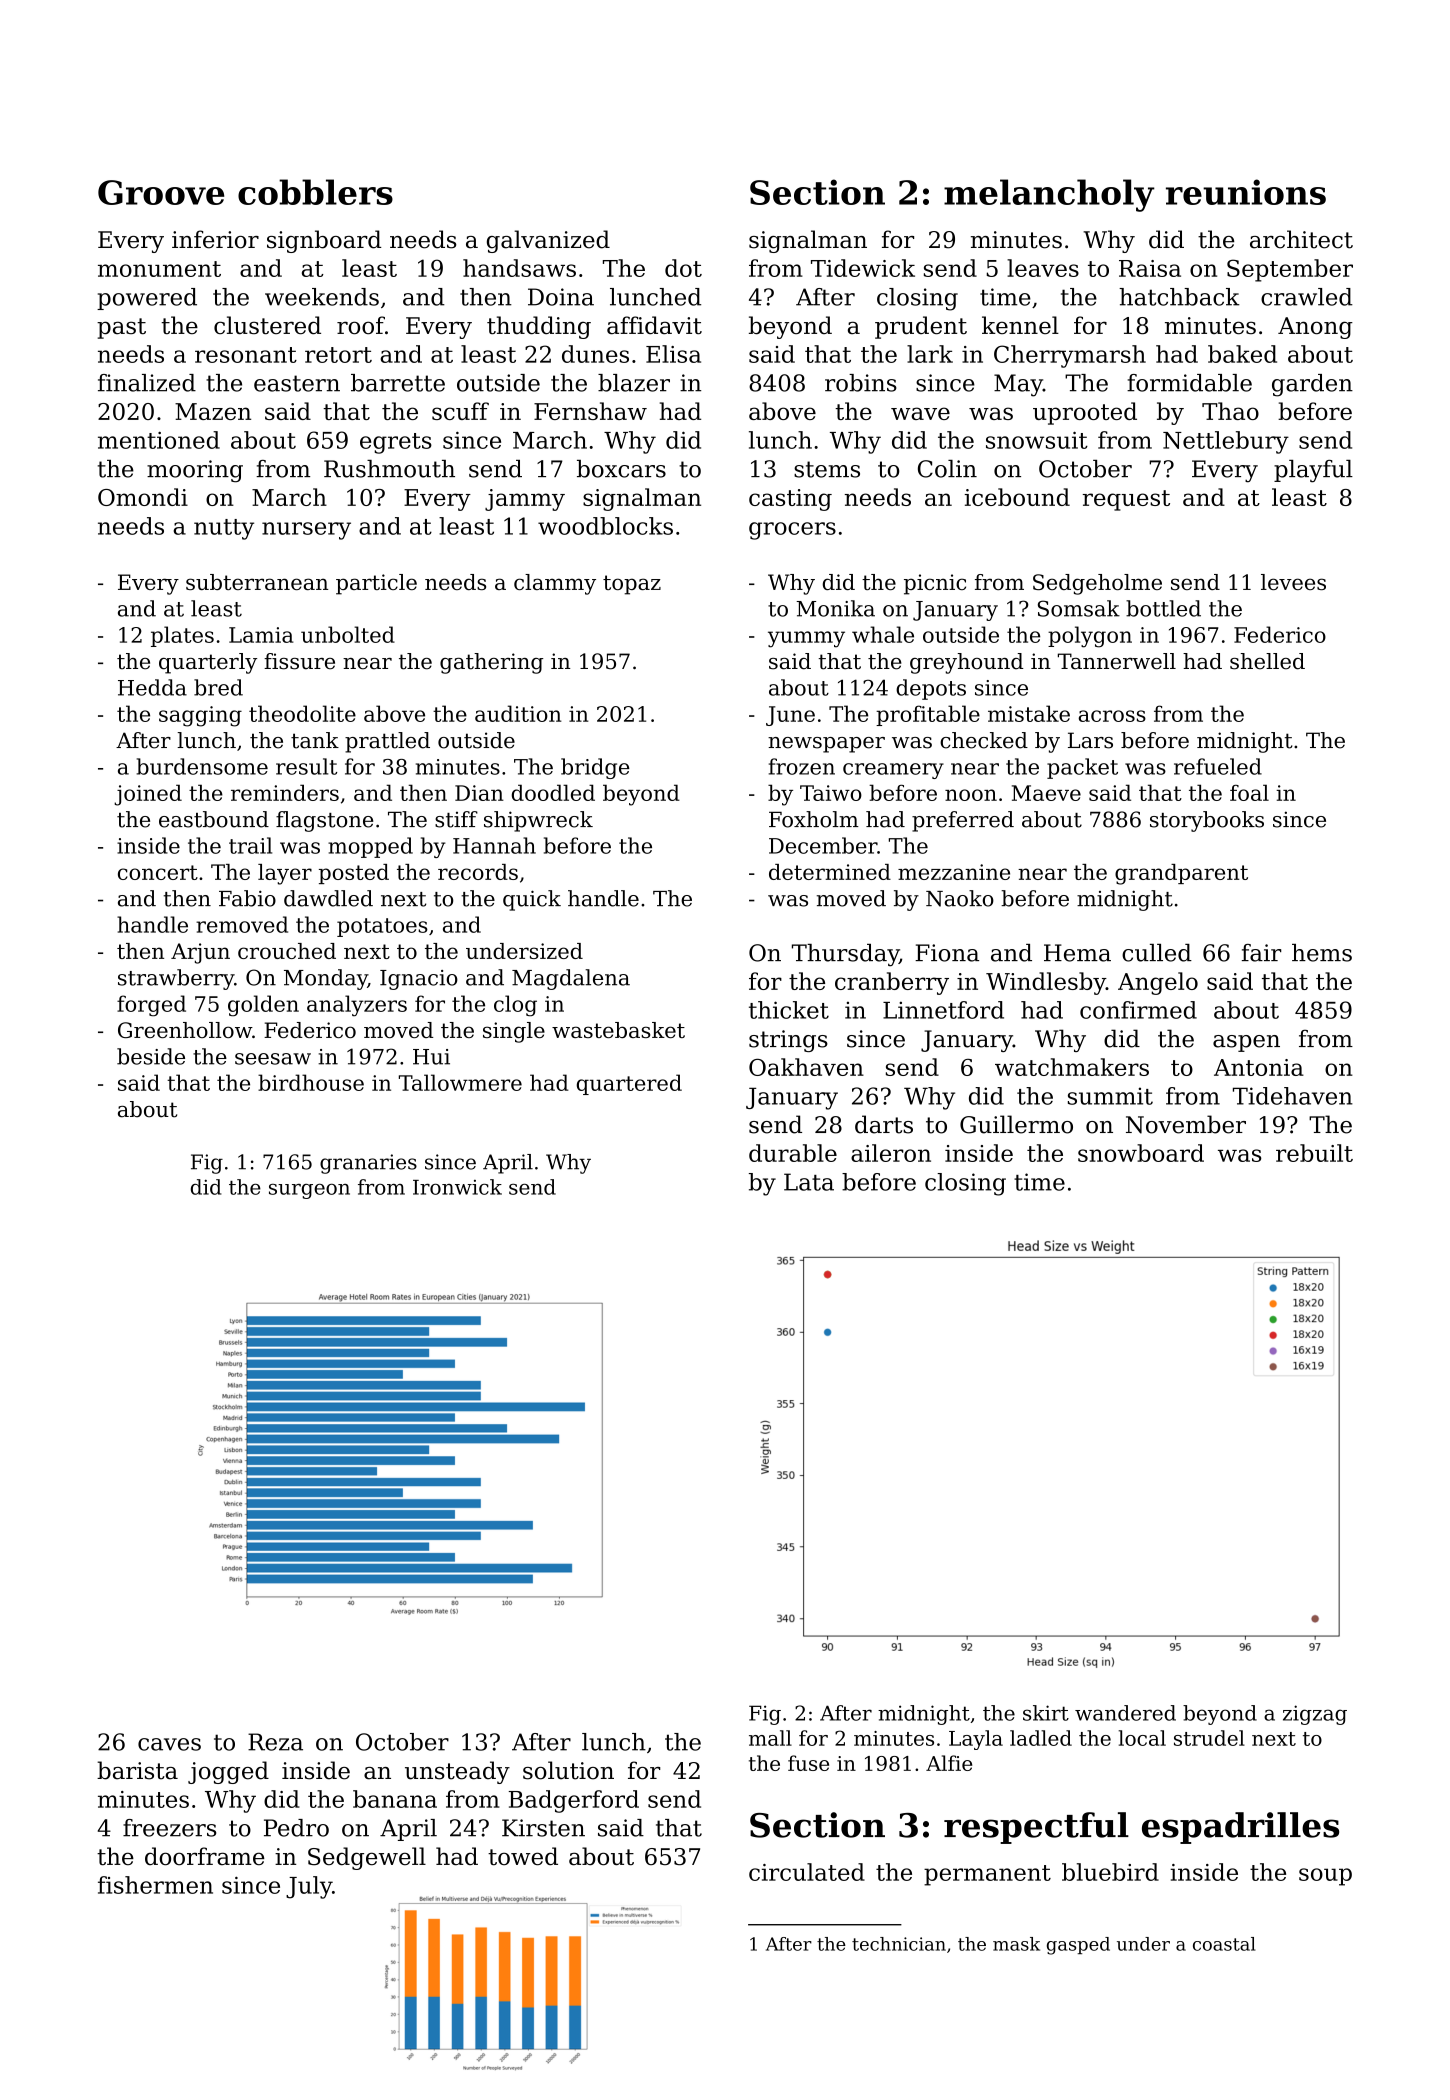 The height and width of the image is (2100, 1450). Describe the element at coordinates (967, 663) in the image. I see `greyhound` at that location.
